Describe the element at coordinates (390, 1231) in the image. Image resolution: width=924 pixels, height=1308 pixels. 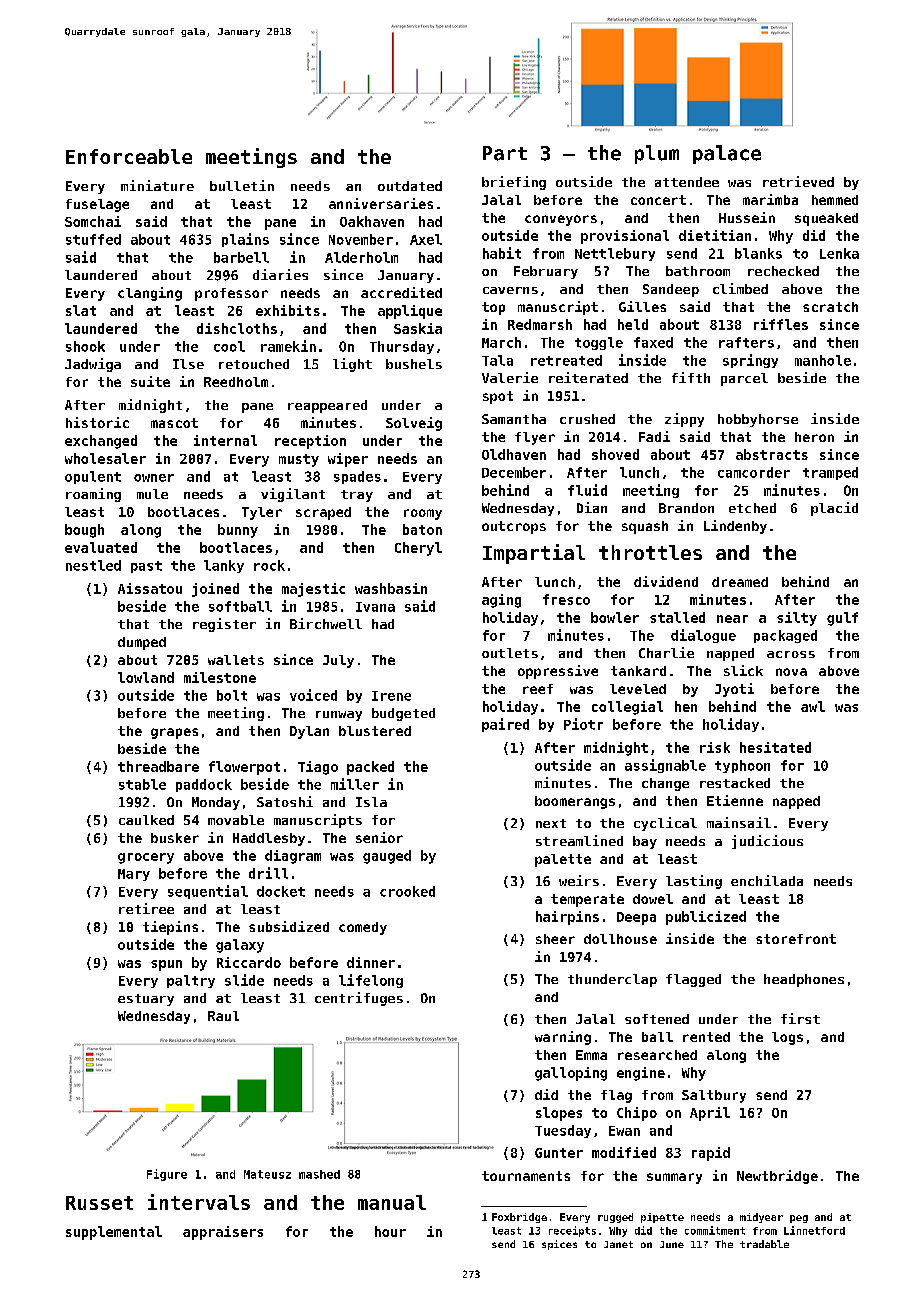
I see `hour` at that location.
